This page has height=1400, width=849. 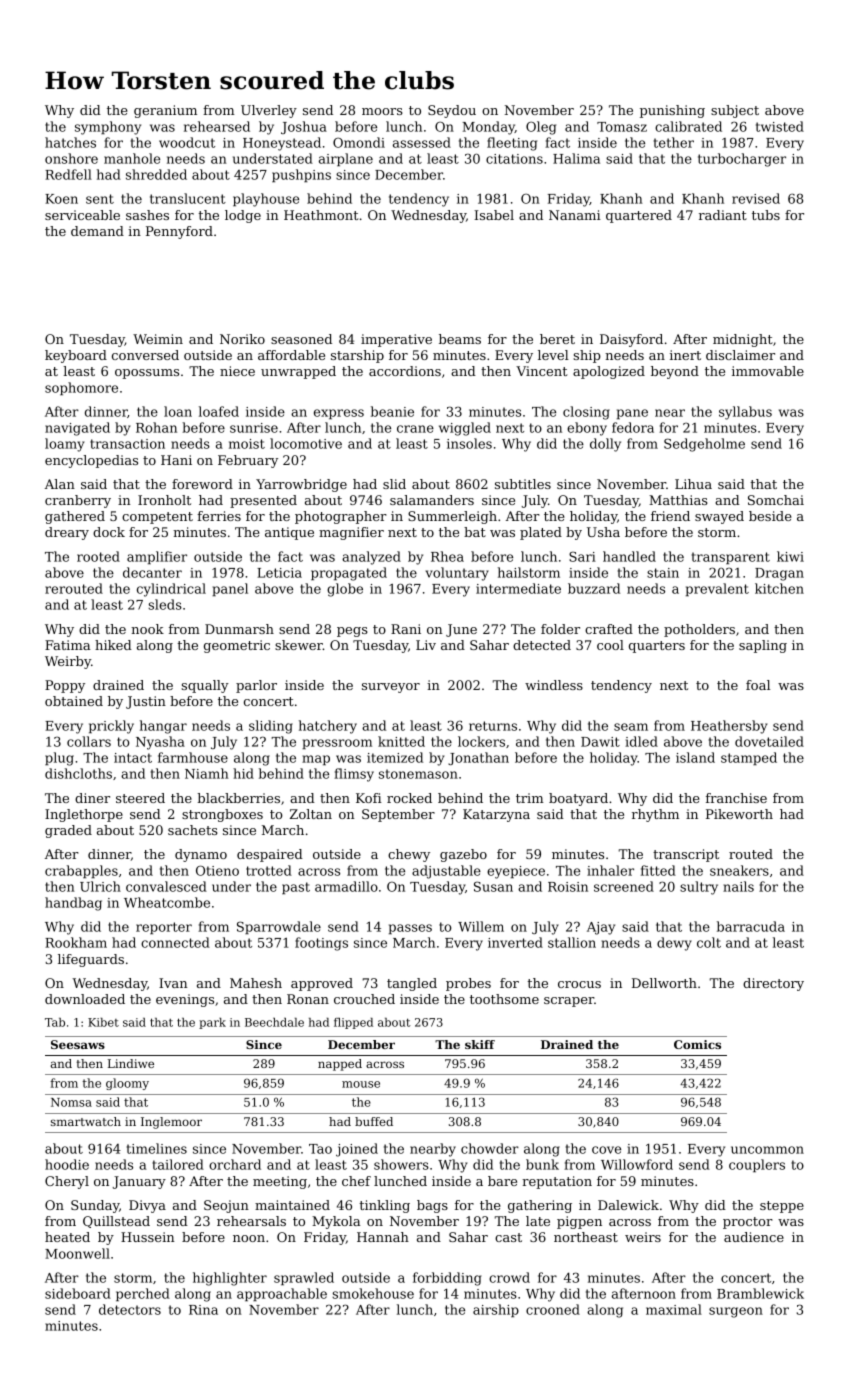 What do you see at coordinates (432, 500) in the page?
I see `salamanders` at bounding box center [432, 500].
